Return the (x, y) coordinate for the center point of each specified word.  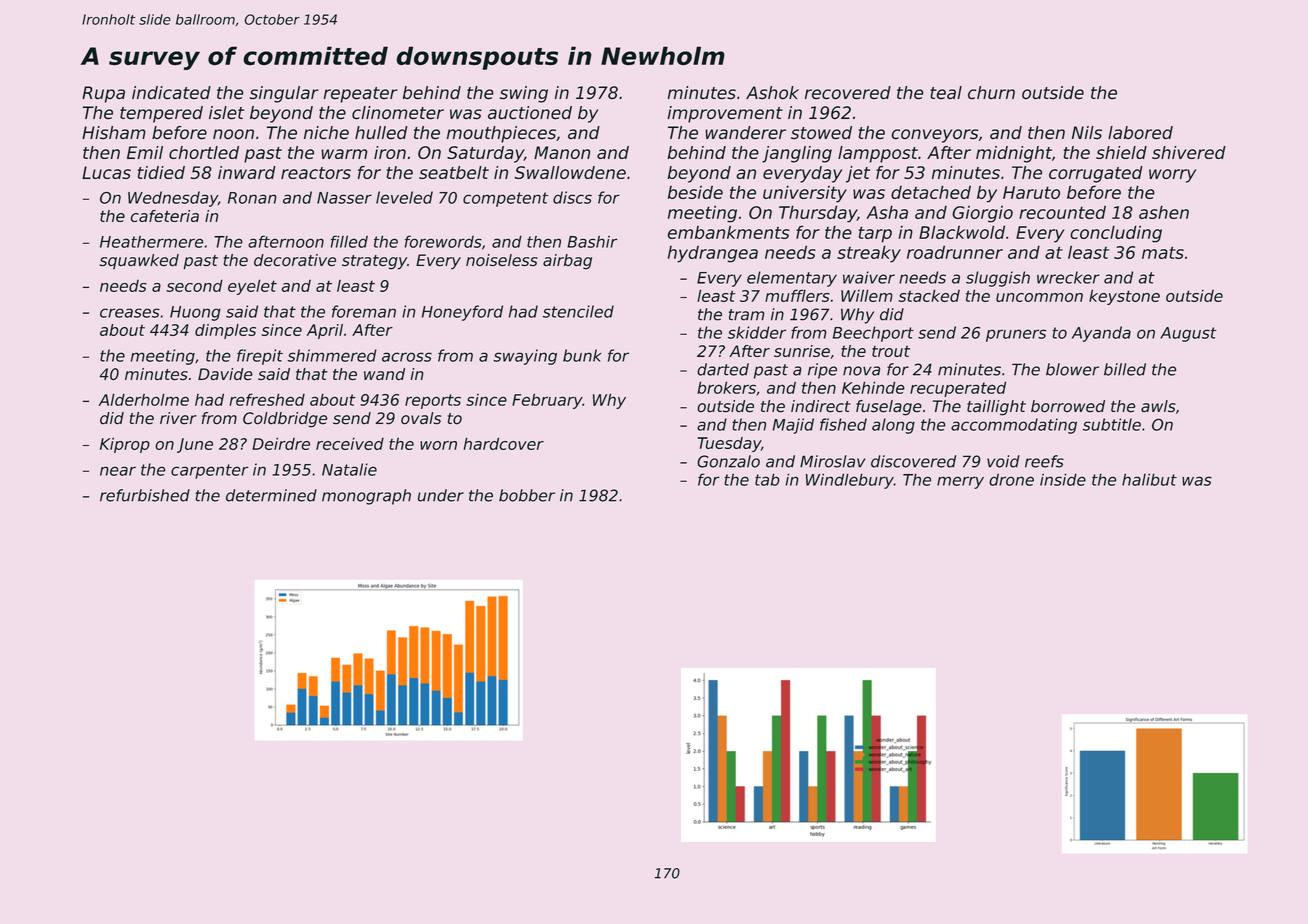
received (350, 443)
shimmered (332, 355)
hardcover (504, 443)
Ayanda (1101, 334)
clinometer (398, 113)
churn (991, 92)
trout (891, 351)
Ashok (772, 93)
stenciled (578, 311)
